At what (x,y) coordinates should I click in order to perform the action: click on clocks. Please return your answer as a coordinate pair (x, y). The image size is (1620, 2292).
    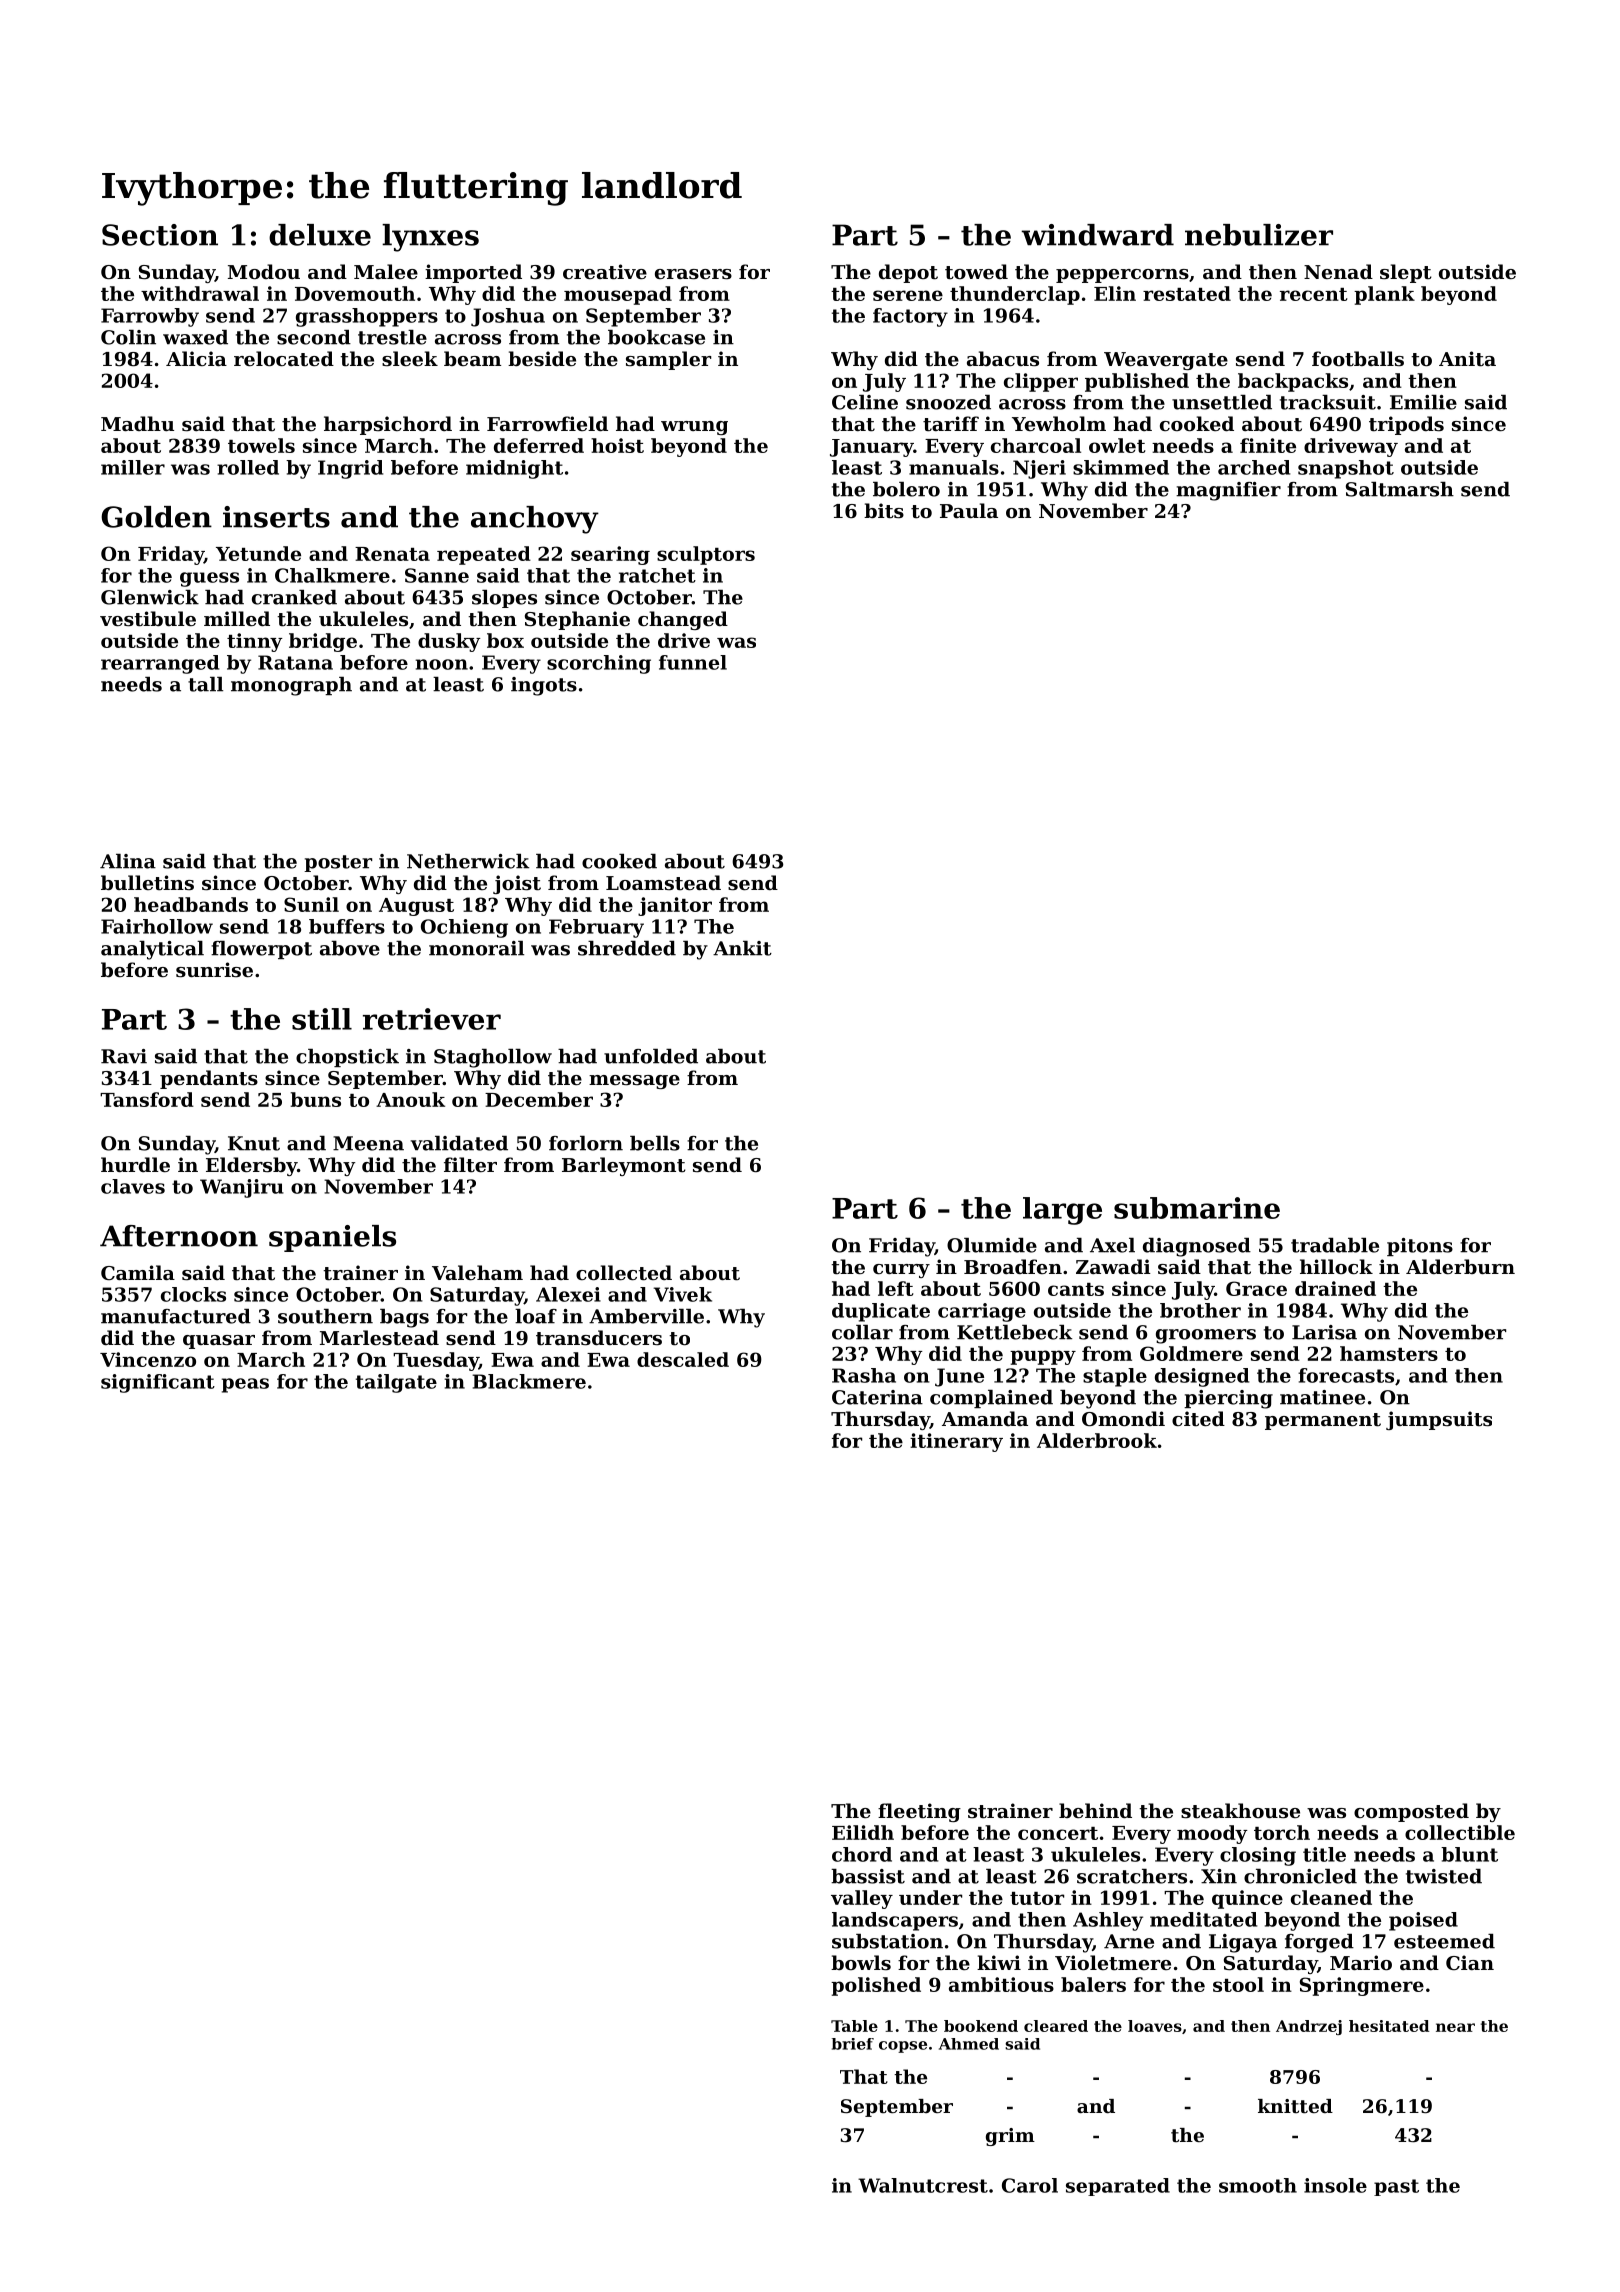
    Looking at the image, I should click on (193, 1294).
